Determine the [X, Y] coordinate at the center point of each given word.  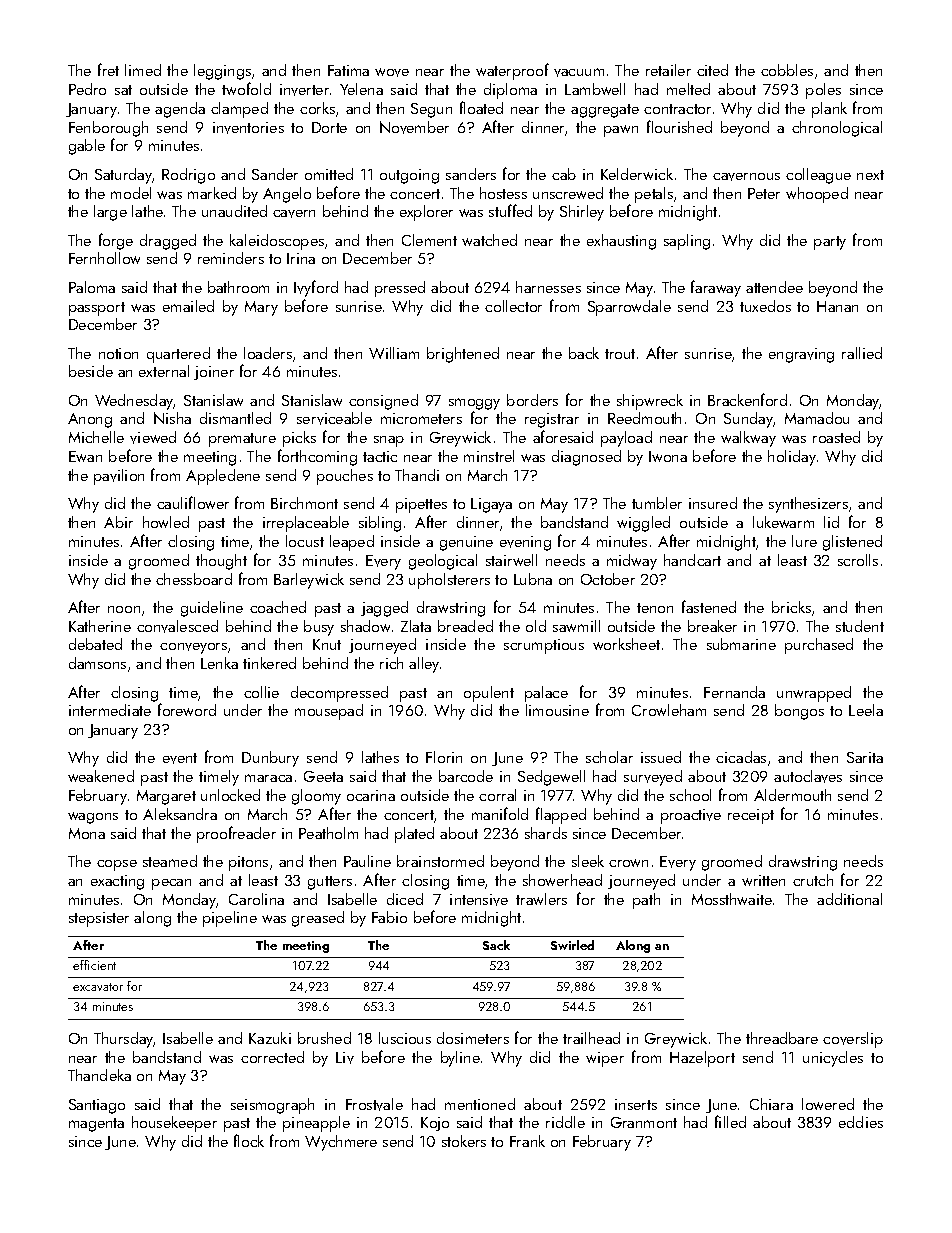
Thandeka [99, 1075]
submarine [741, 644]
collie [261, 692]
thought [221, 562]
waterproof [512, 71]
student [860, 626]
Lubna [533, 579]
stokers [464, 1141]
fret [108, 69]
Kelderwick [637, 174]
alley [424, 665]
